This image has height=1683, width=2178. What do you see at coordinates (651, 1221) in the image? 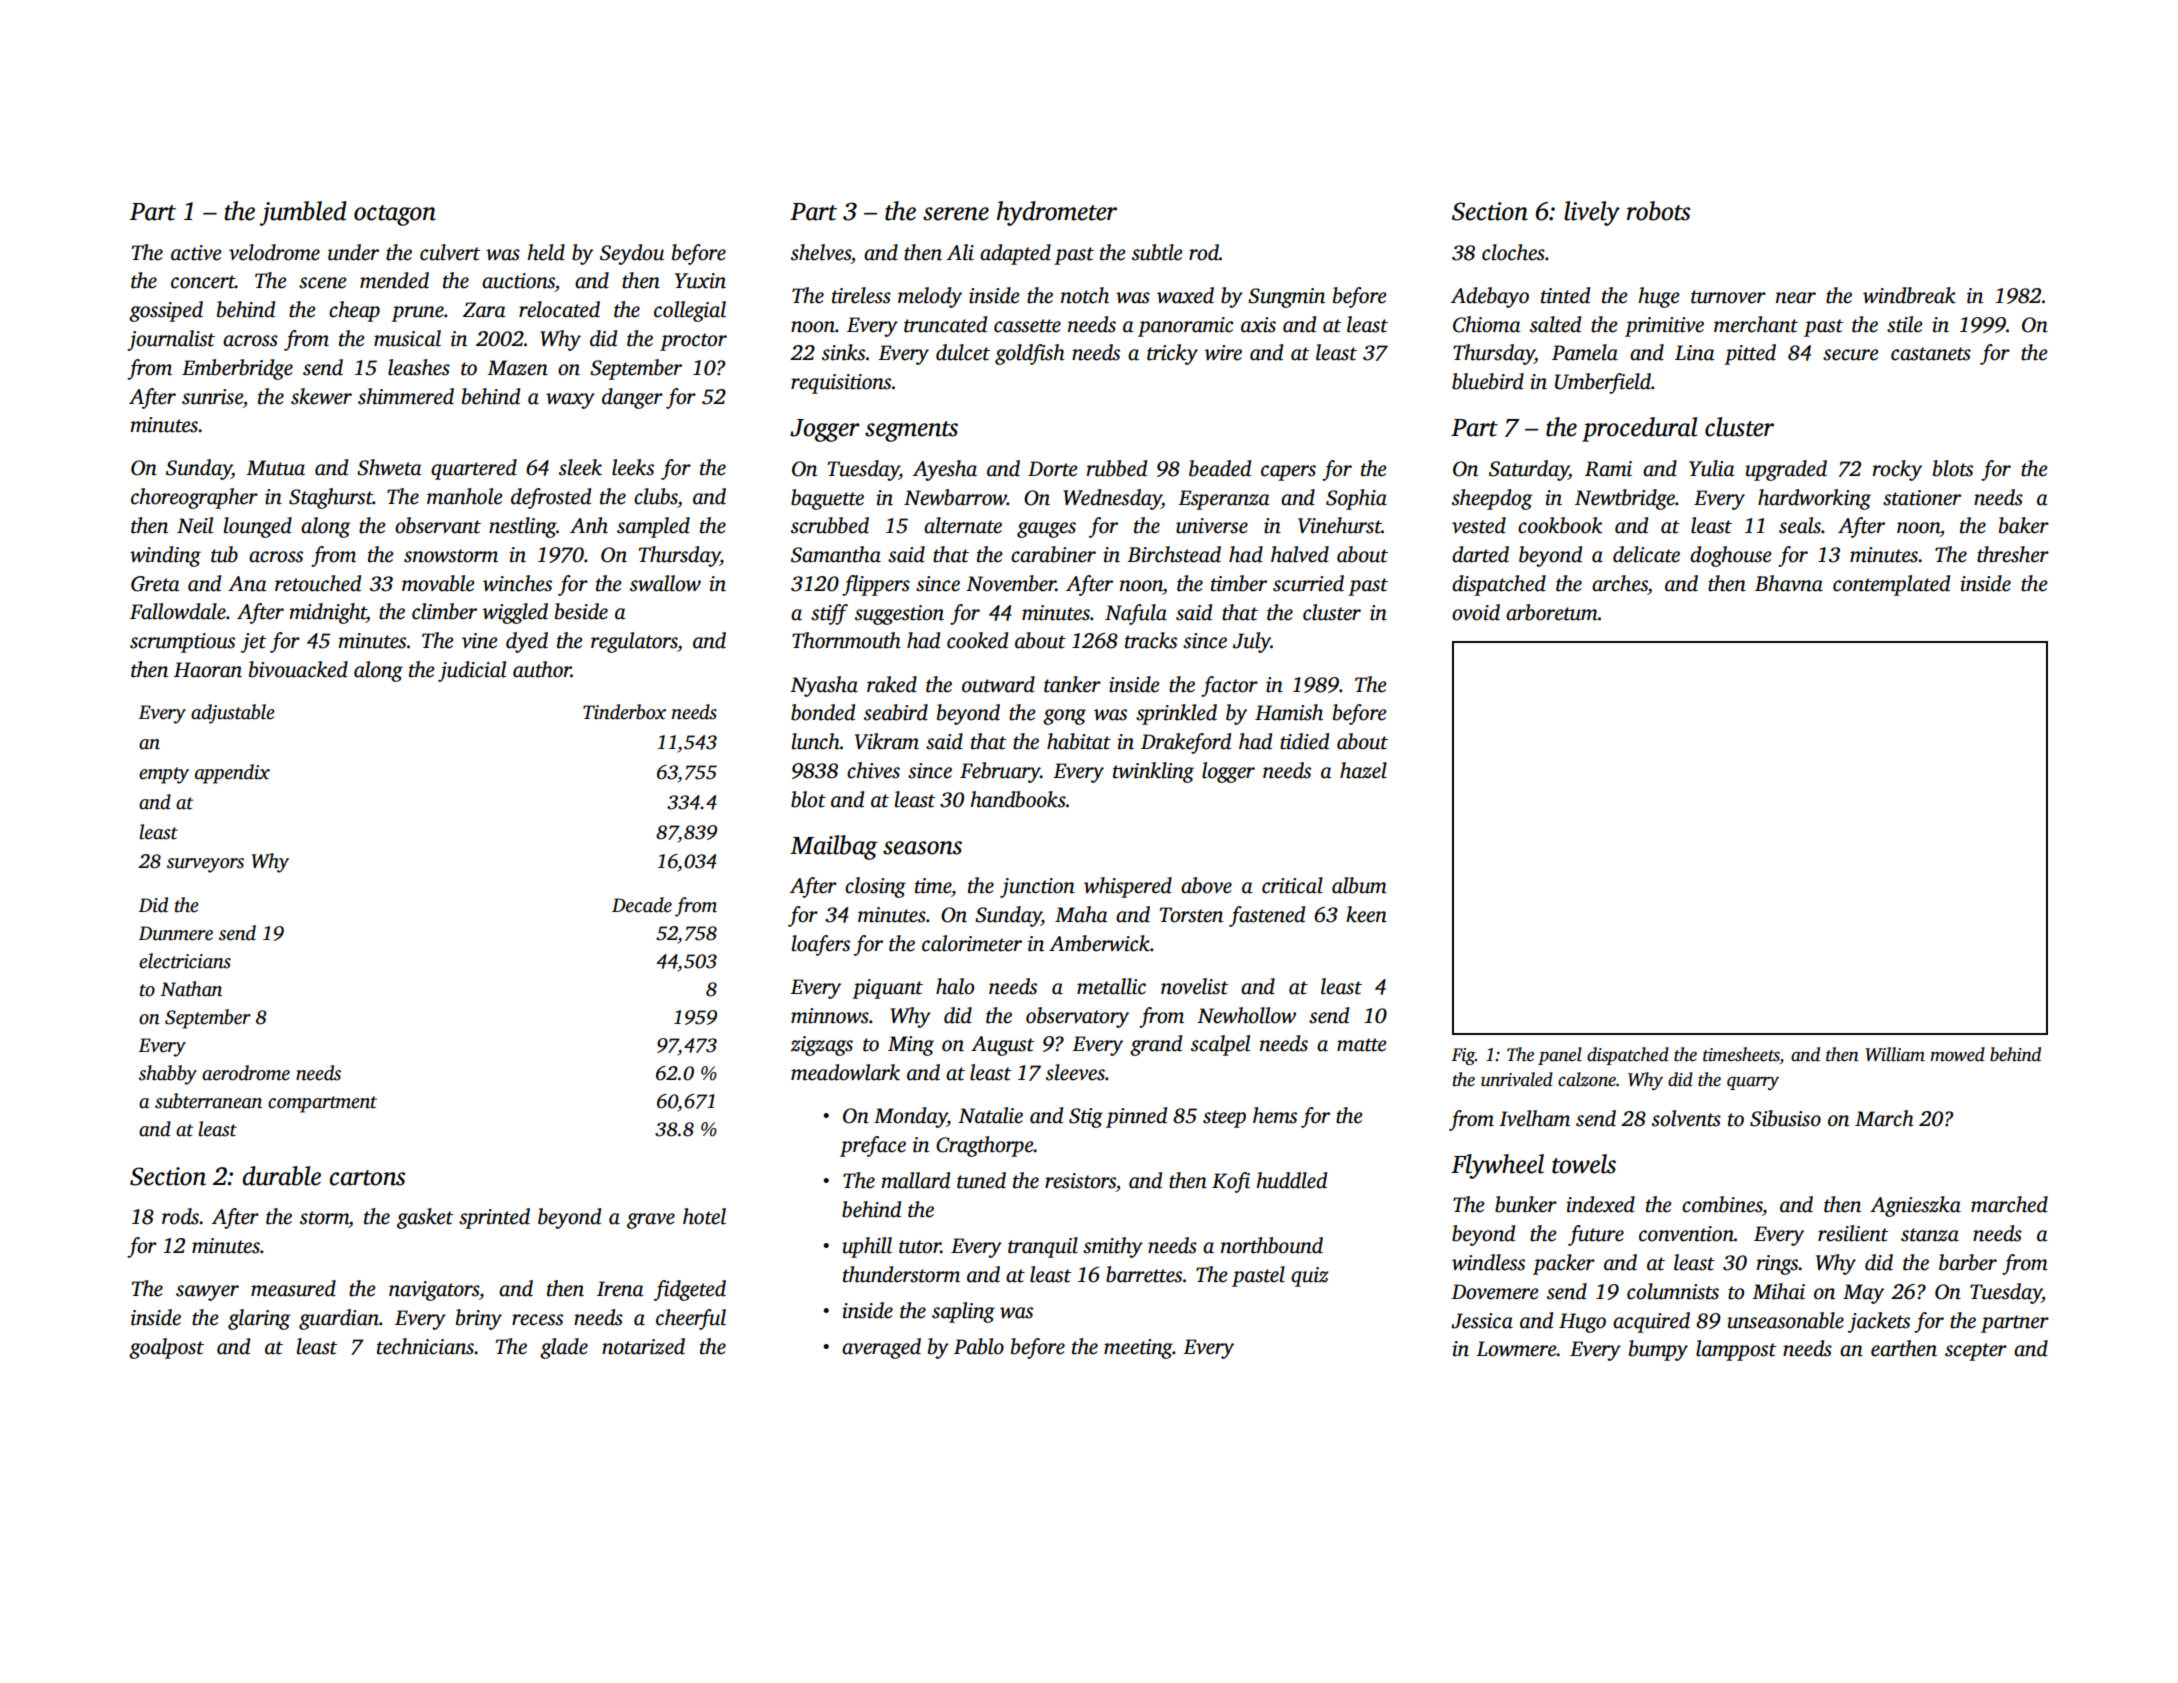
I see `grave` at bounding box center [651, 1221].
